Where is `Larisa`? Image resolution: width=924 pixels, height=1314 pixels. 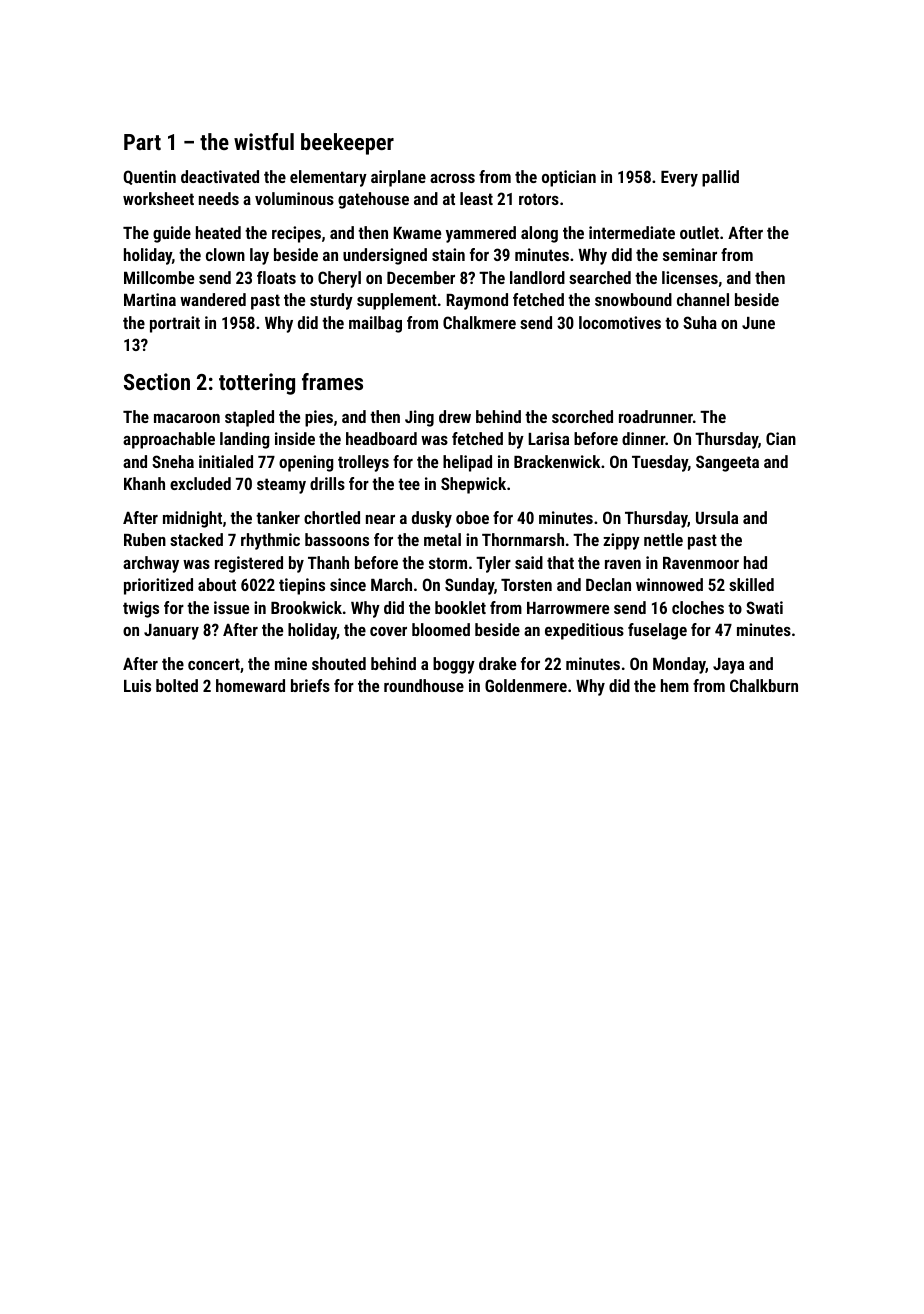
Larisa is located at coordinates (548, 438).
